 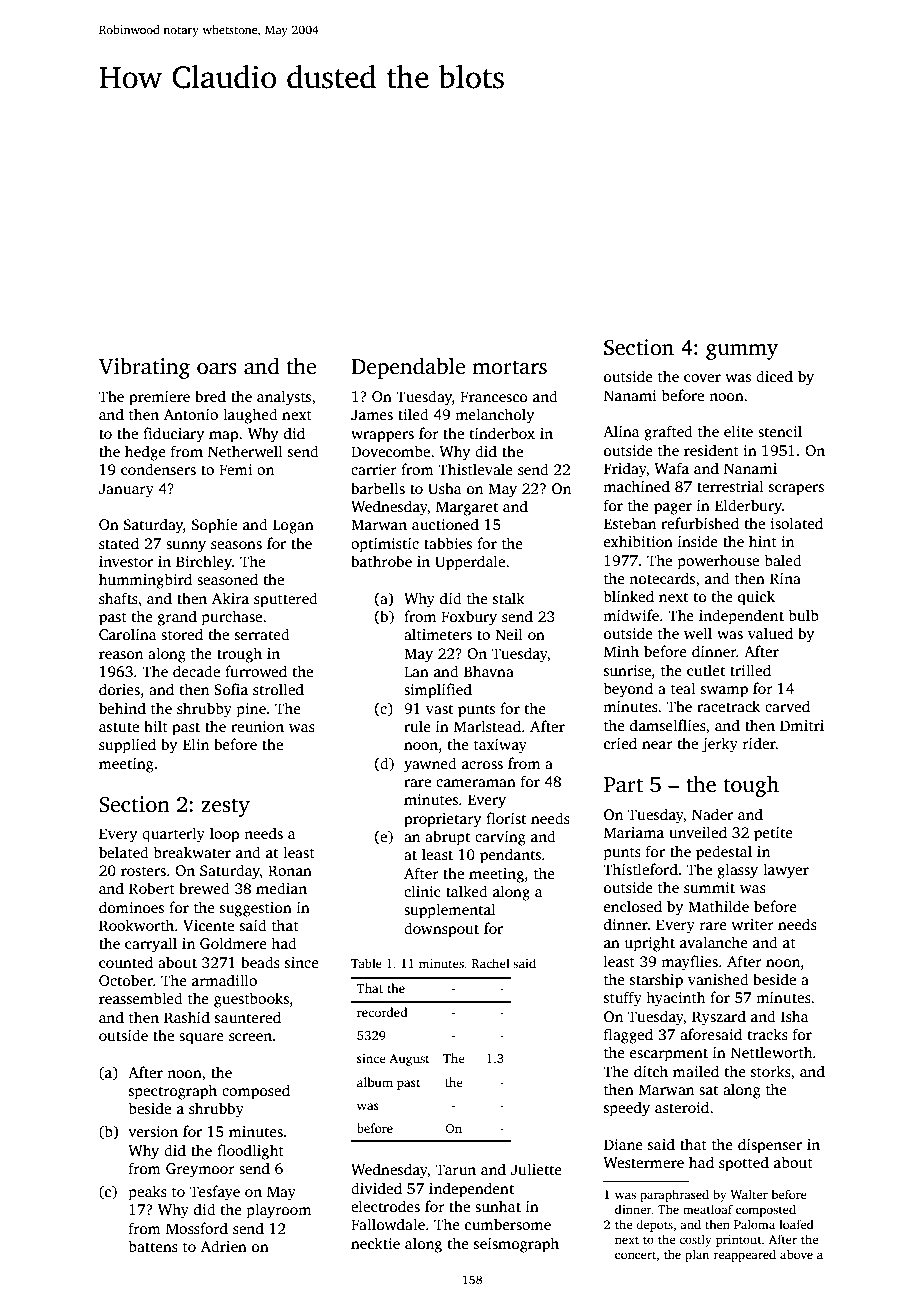 What do you see at coordinates (409, 1060) in the document?
I see `August` at bounding box center [409, 1060].
